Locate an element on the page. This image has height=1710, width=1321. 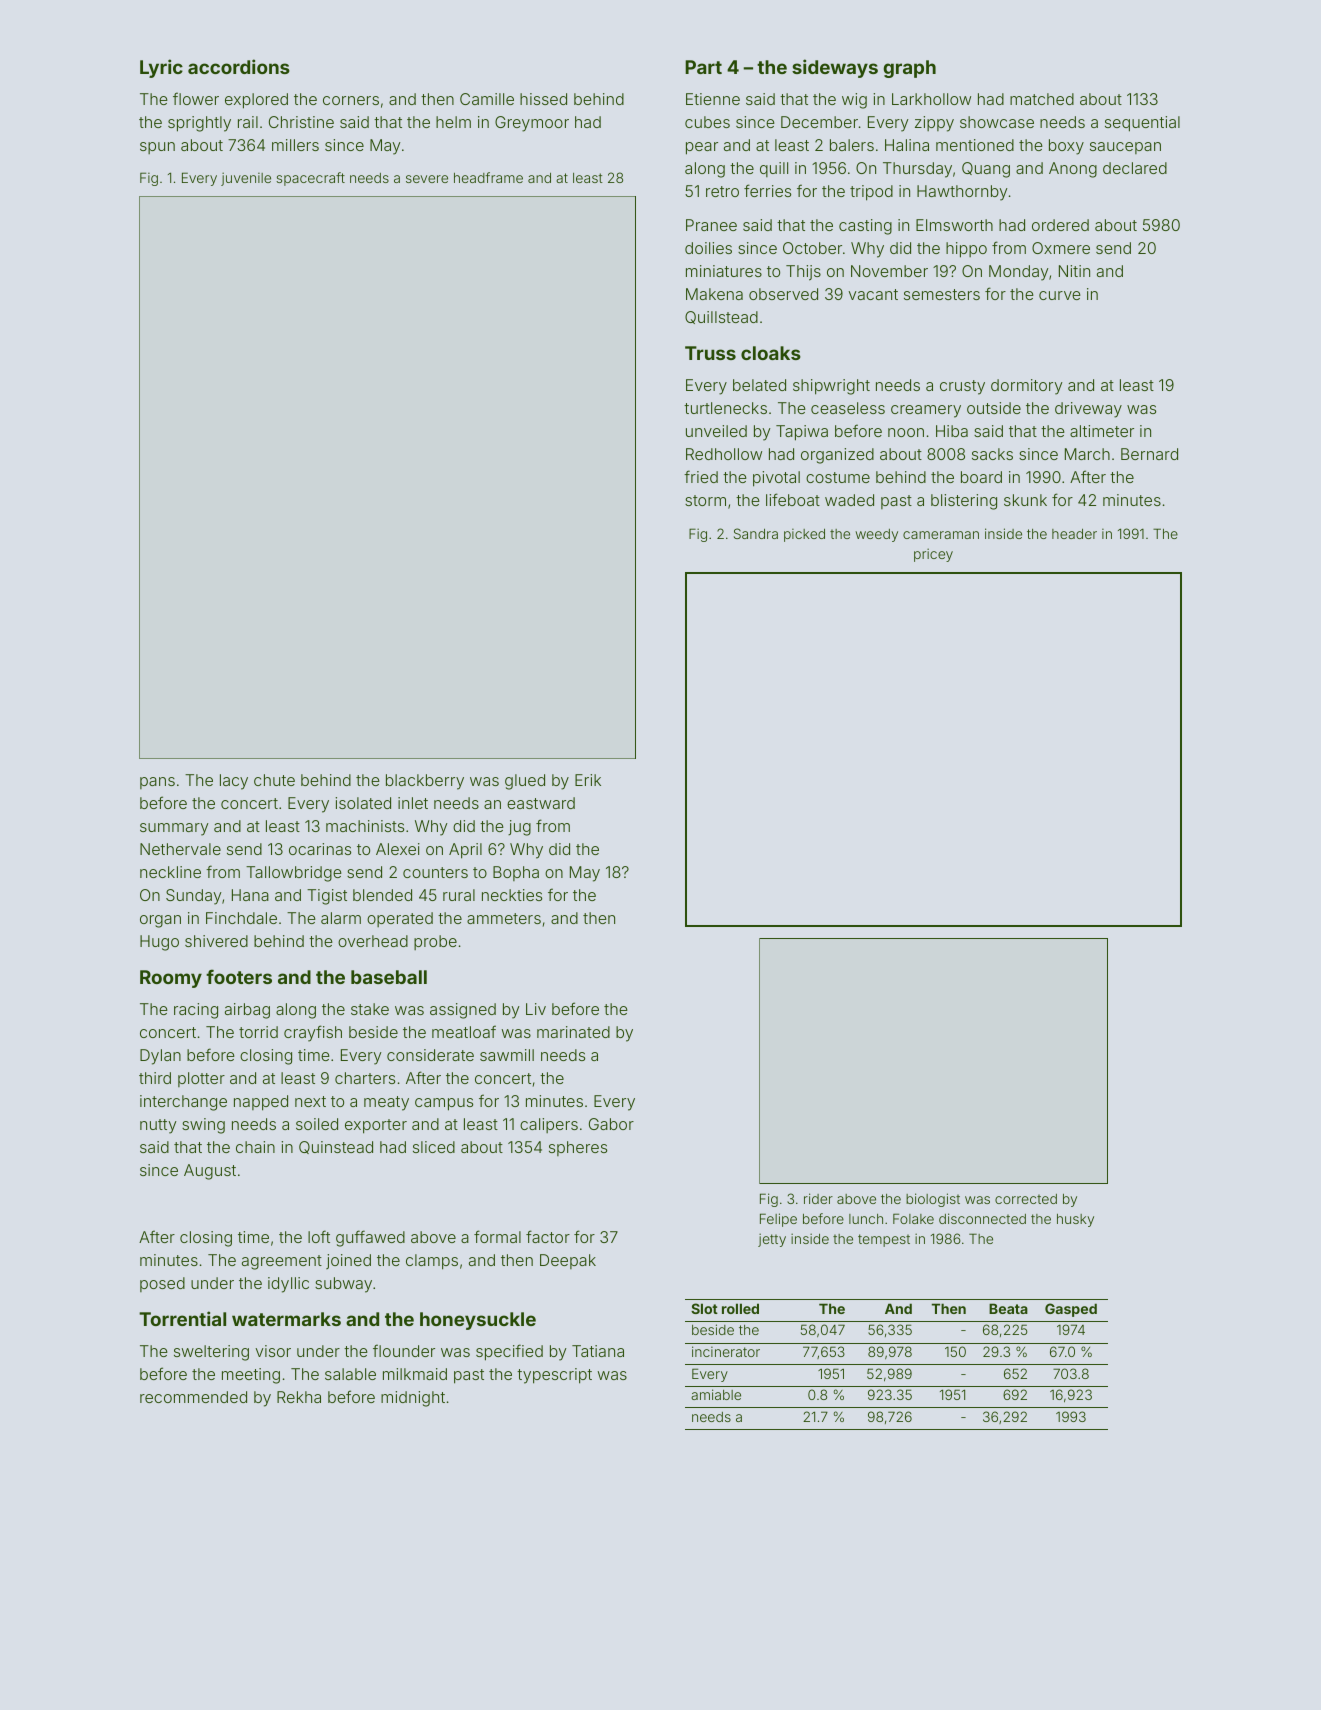
rail is located at coordinates (248, 122).
